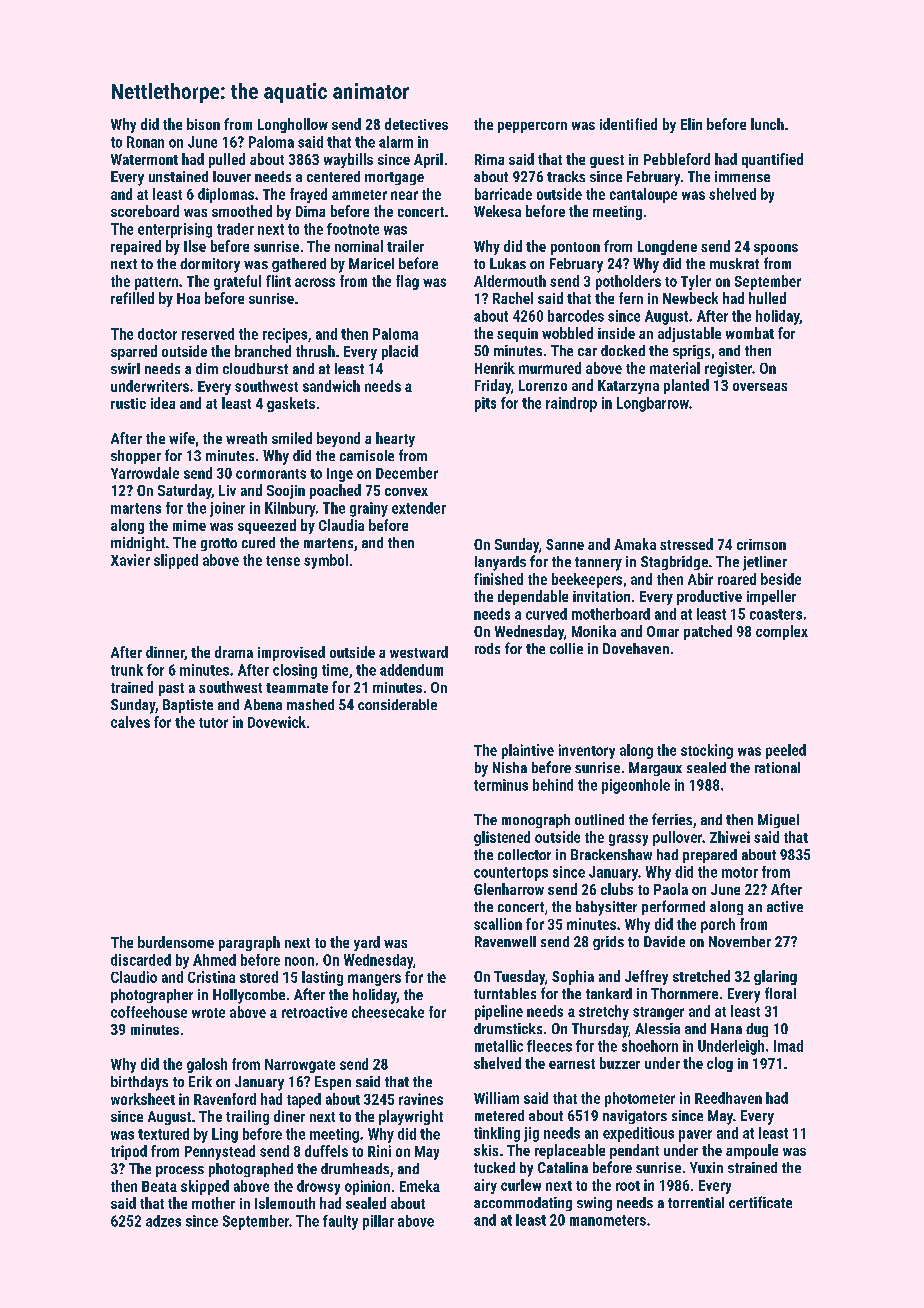 Image resolution: width=924 pixels, height=1308 pixels. I want to click on Imad, so click(788, 1046).
